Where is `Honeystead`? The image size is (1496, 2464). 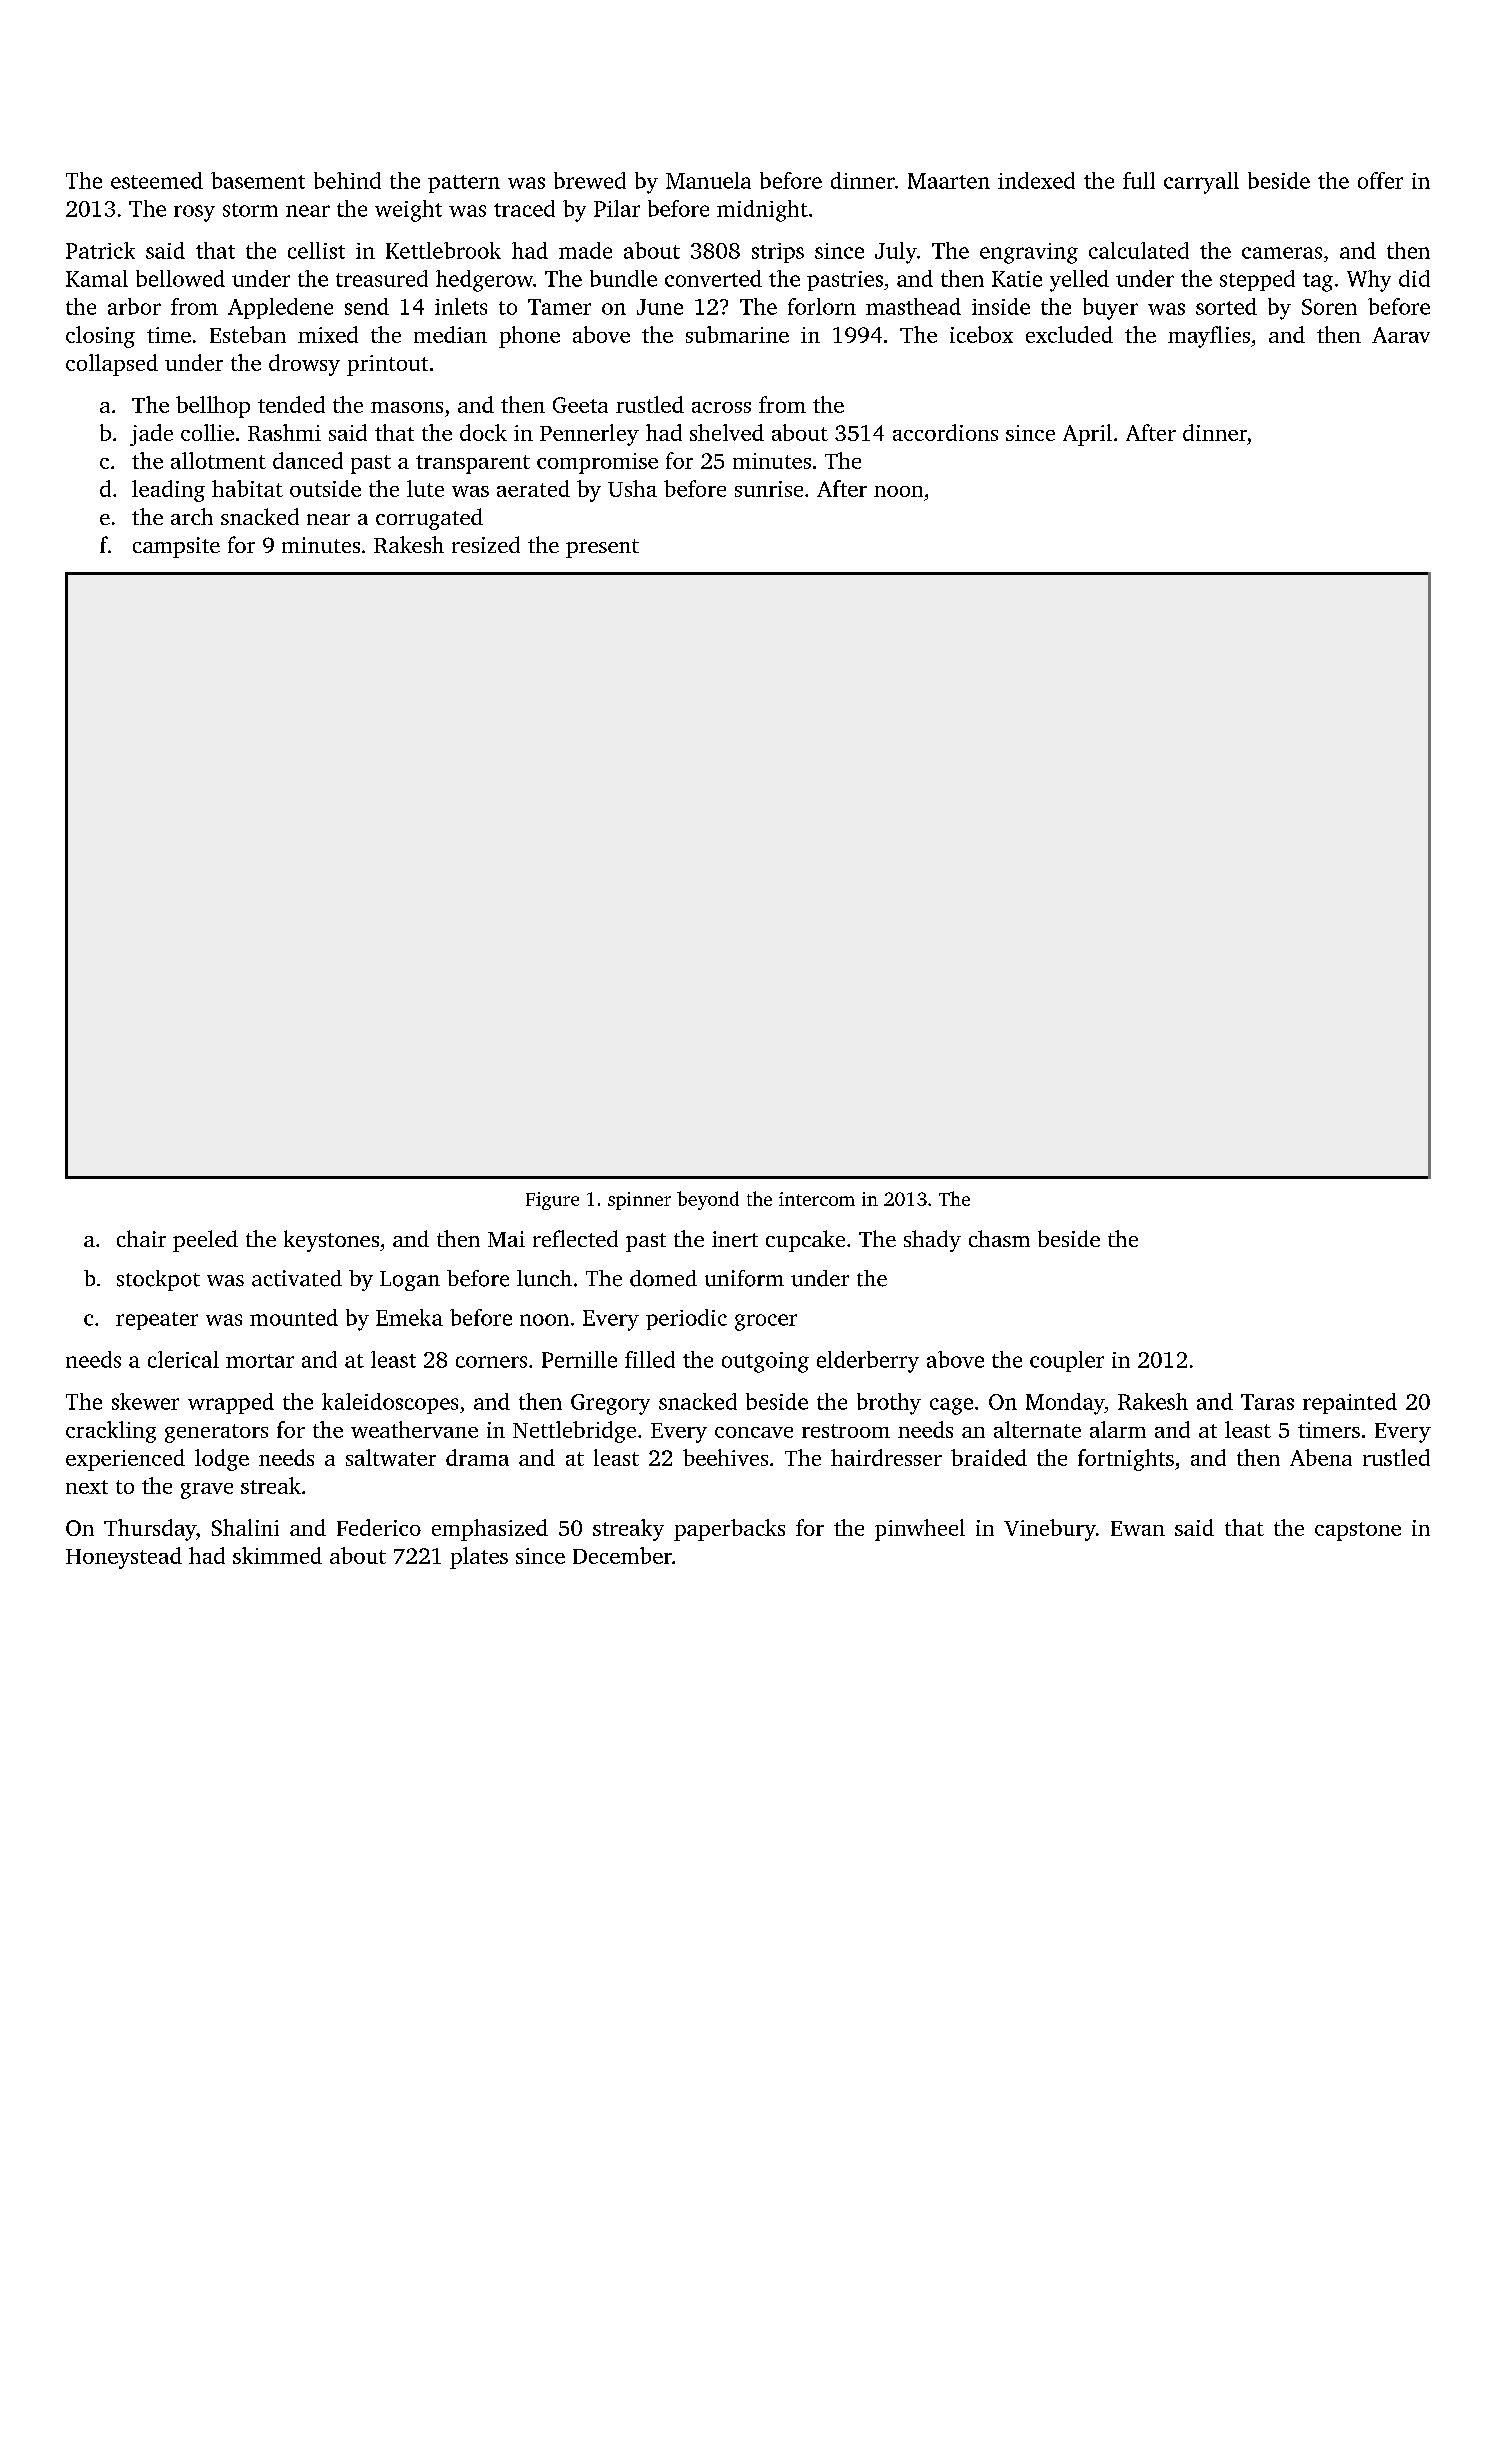 Honeystead is located at coordinates (124, 1558).
